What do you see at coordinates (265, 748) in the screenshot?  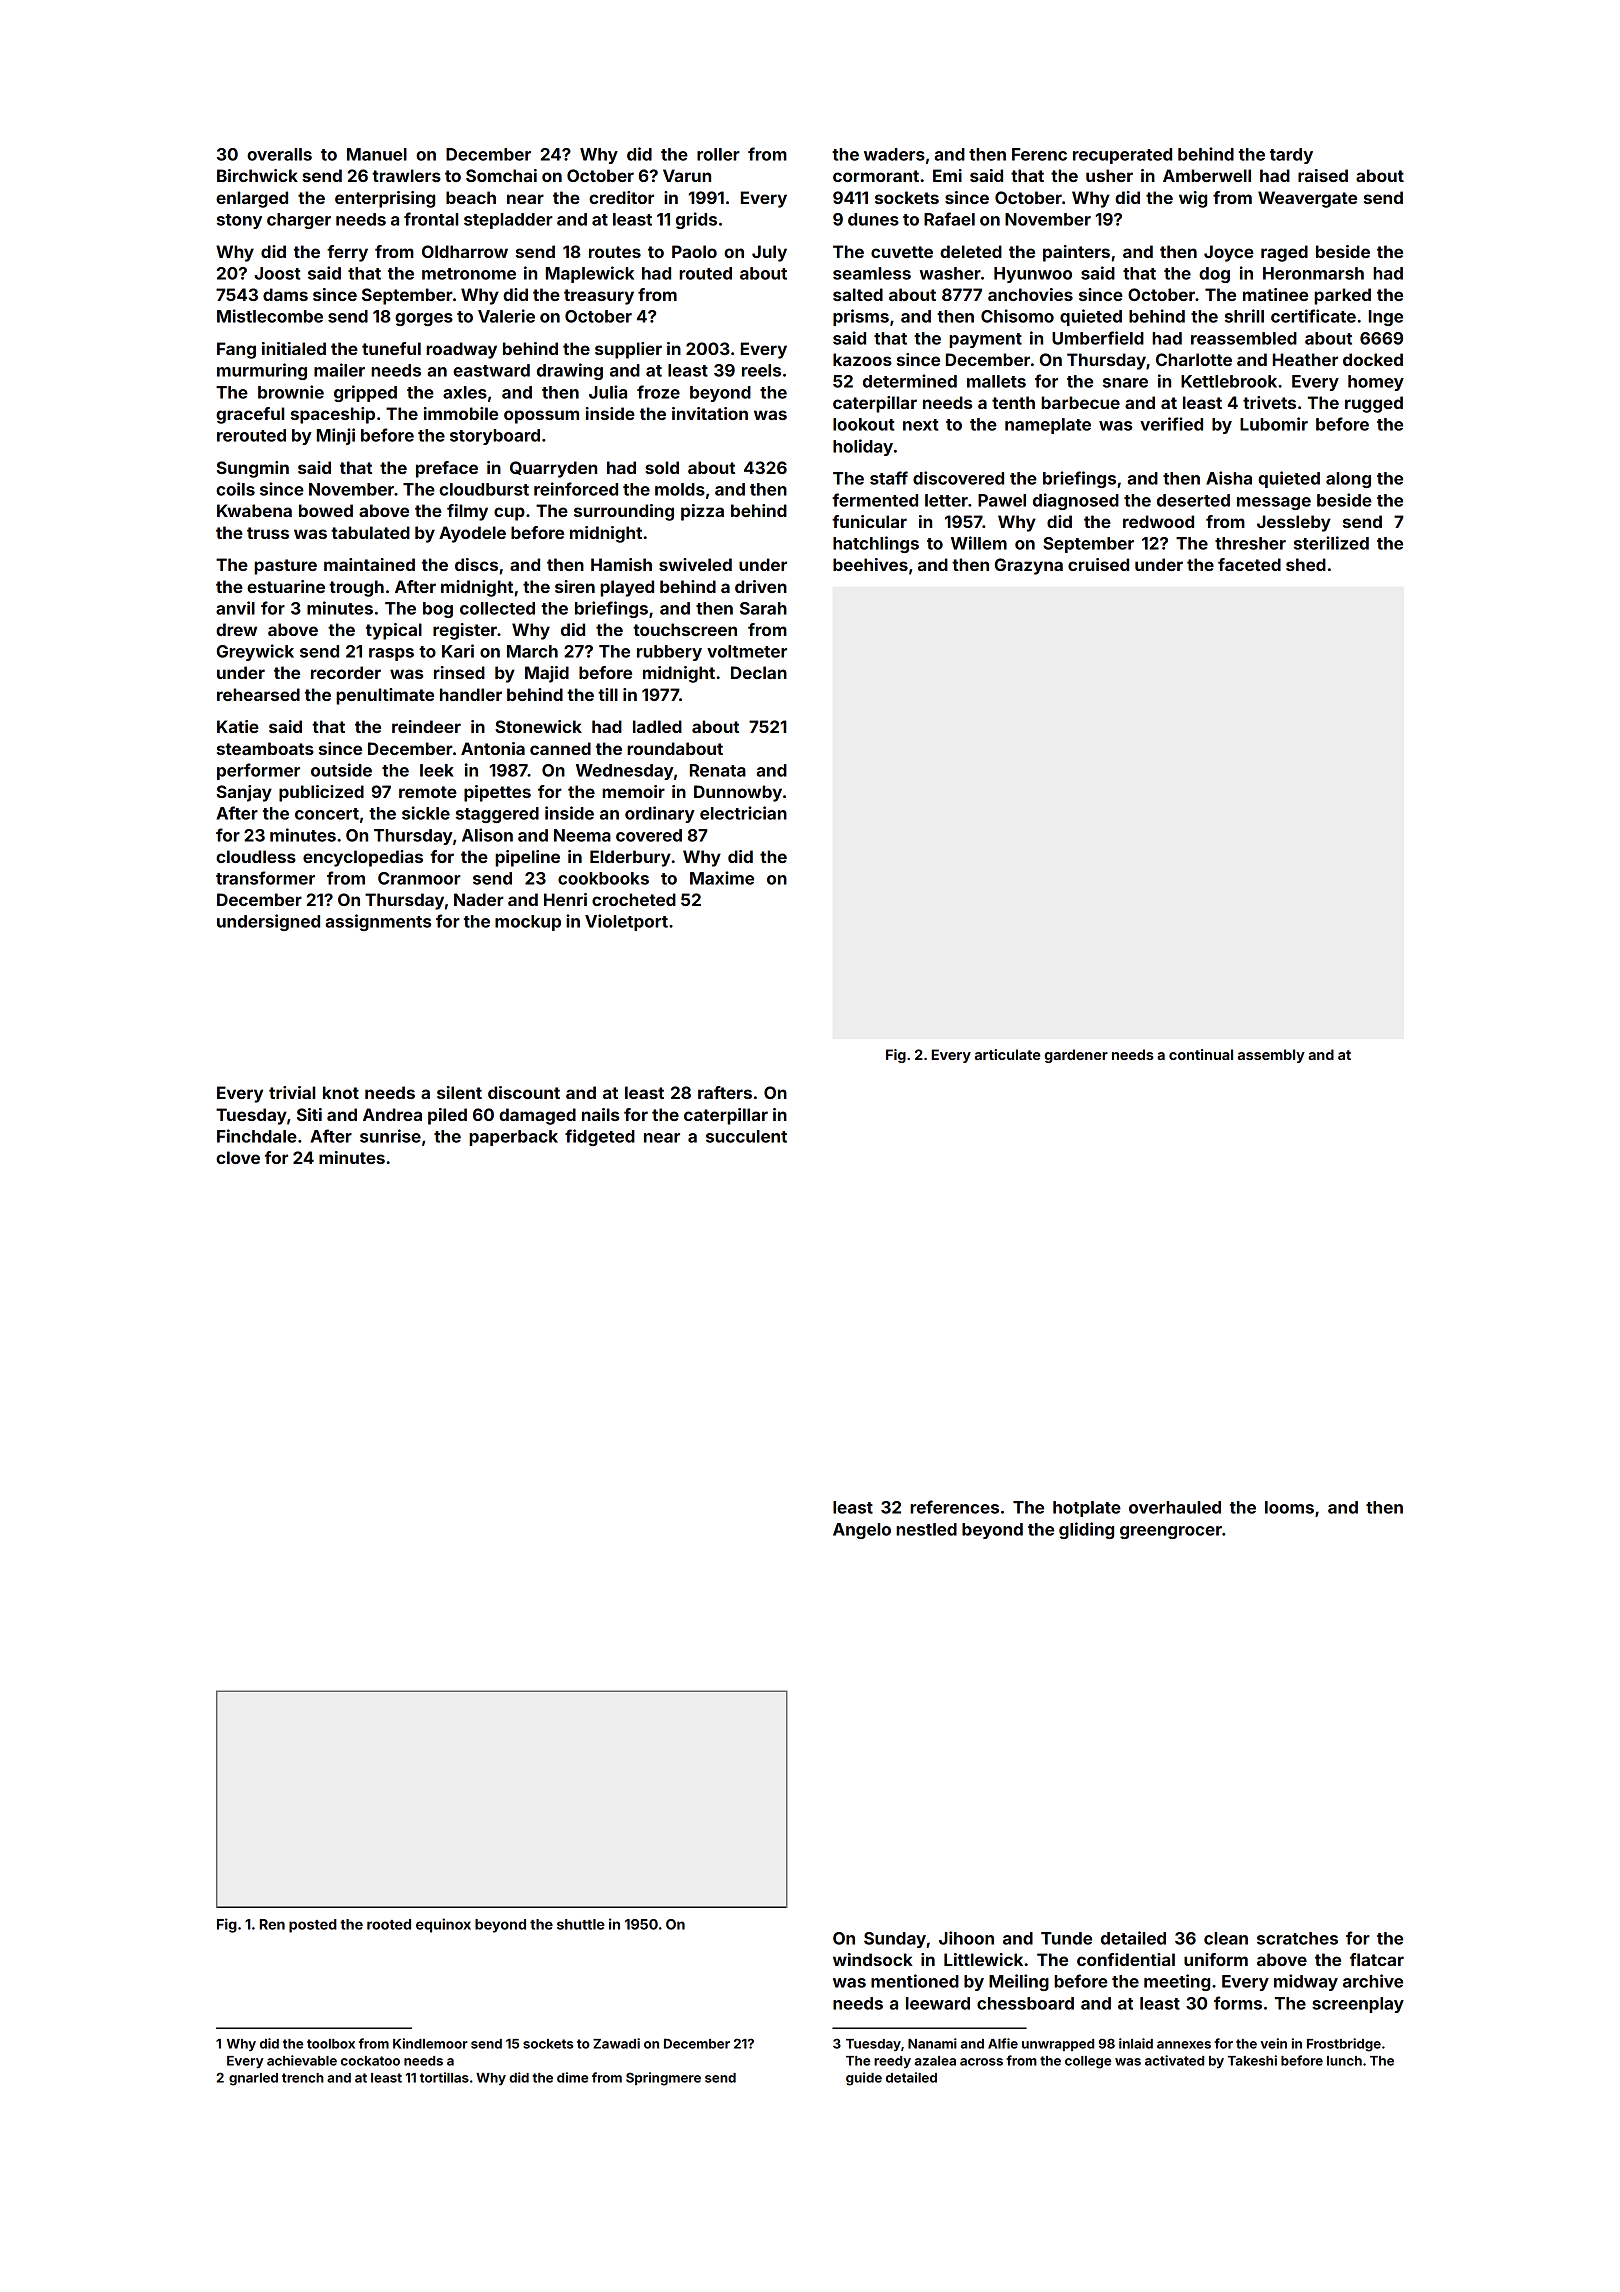 I see `steamboats` at bounding box center [265, 748].
